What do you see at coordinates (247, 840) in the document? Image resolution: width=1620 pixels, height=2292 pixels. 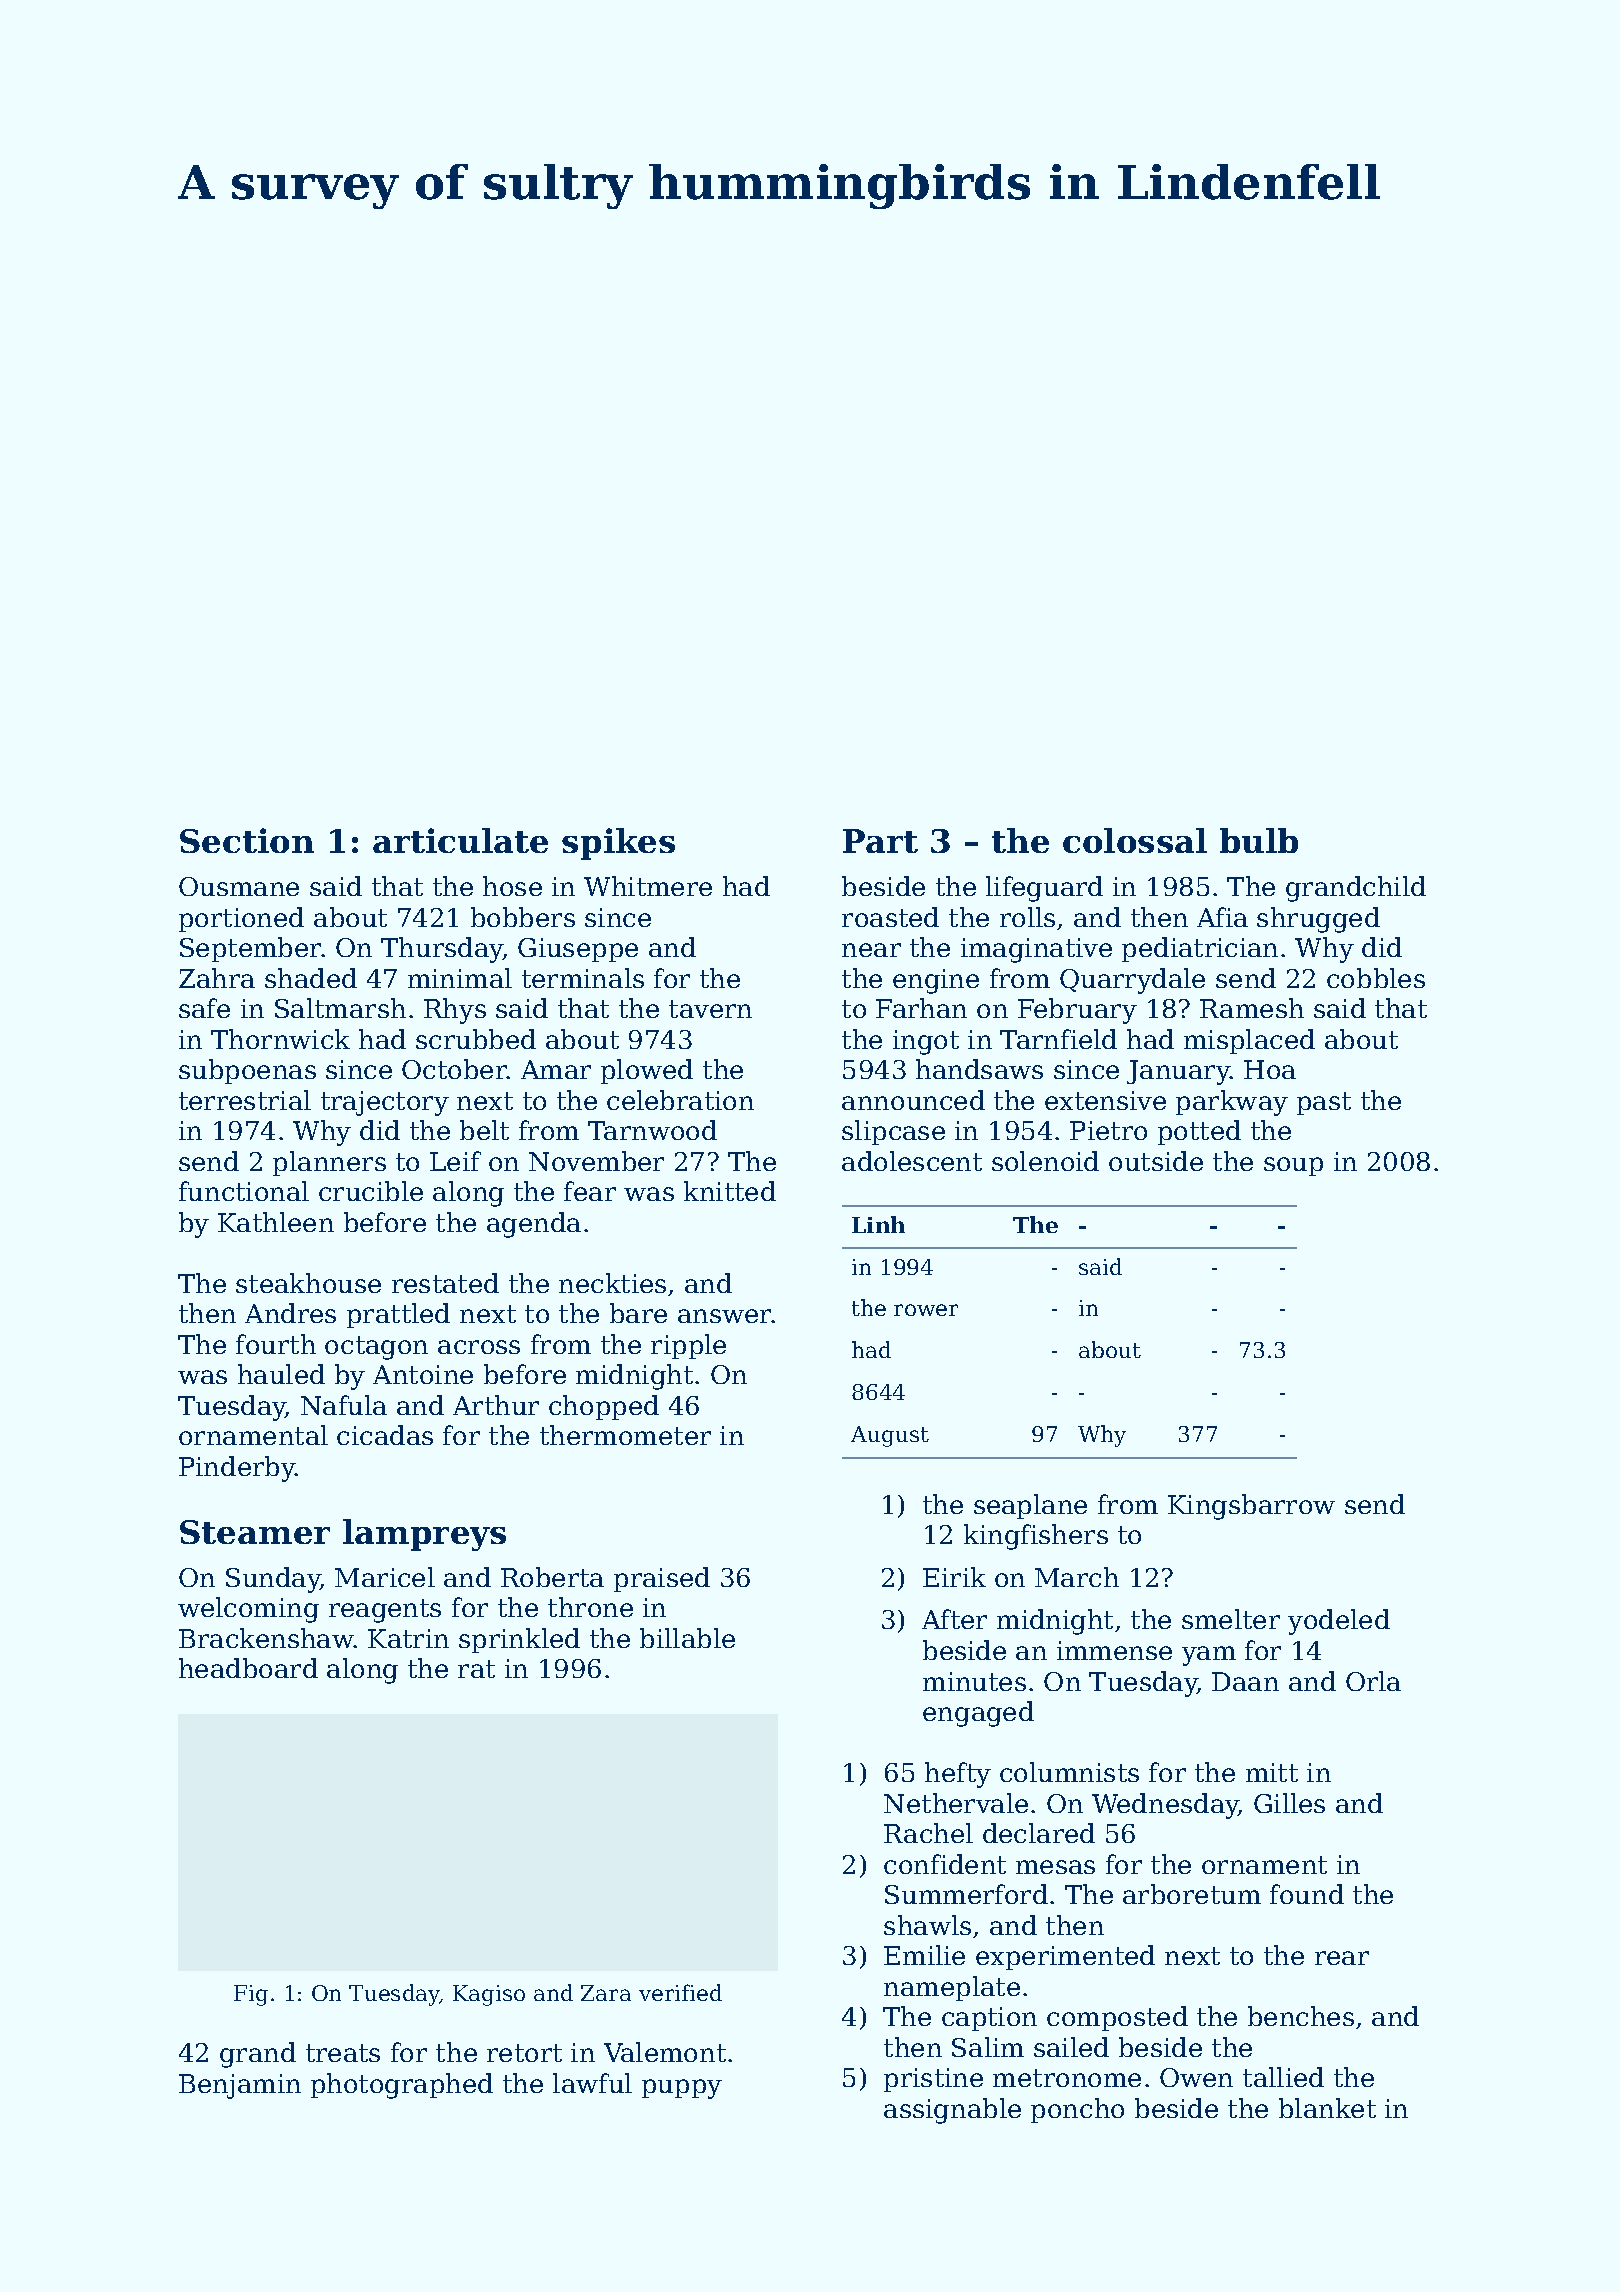 I see `Section` at bounding box center [247, 840].
